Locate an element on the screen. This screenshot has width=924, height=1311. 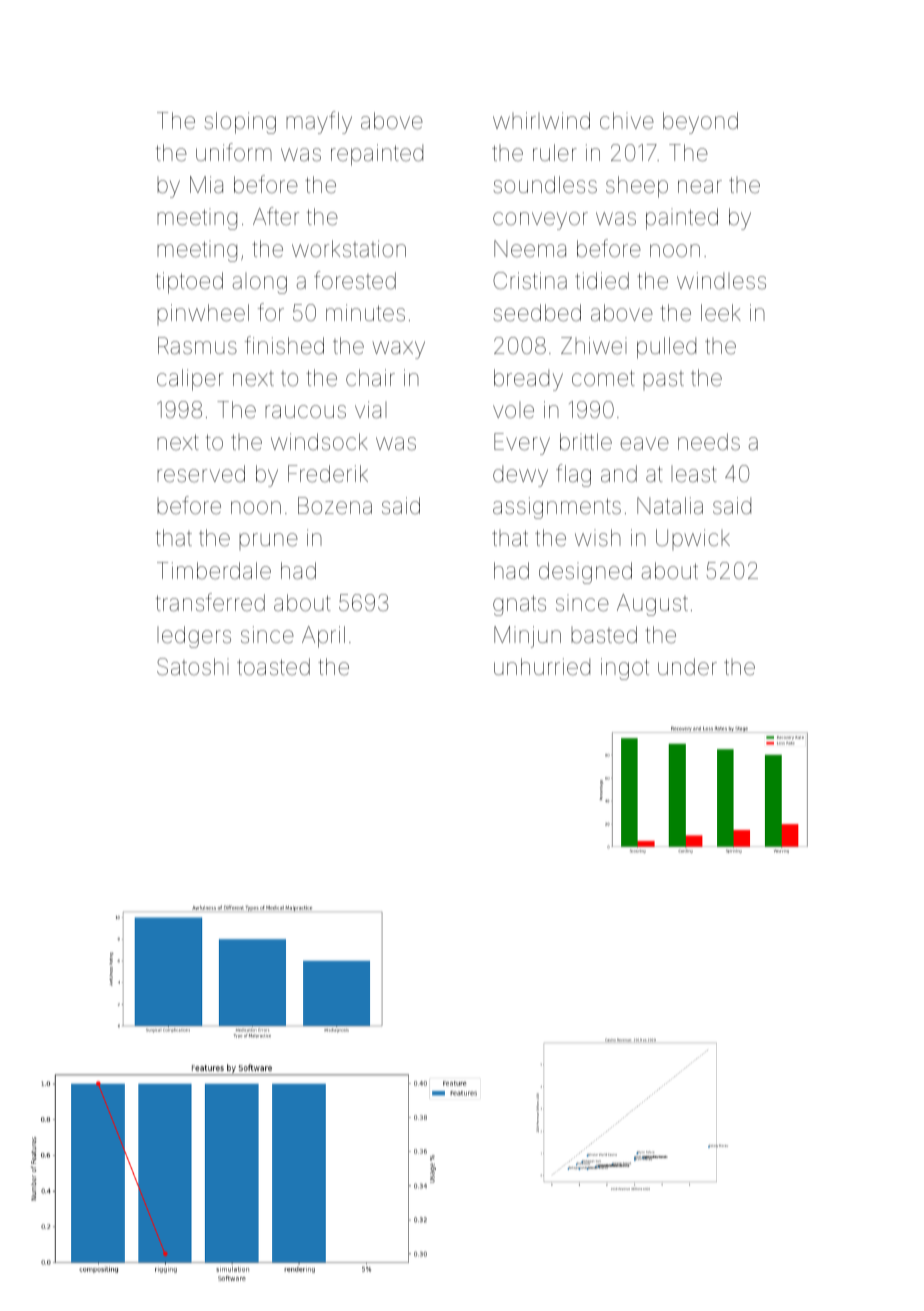
near is located at coordinates (700, 187).
